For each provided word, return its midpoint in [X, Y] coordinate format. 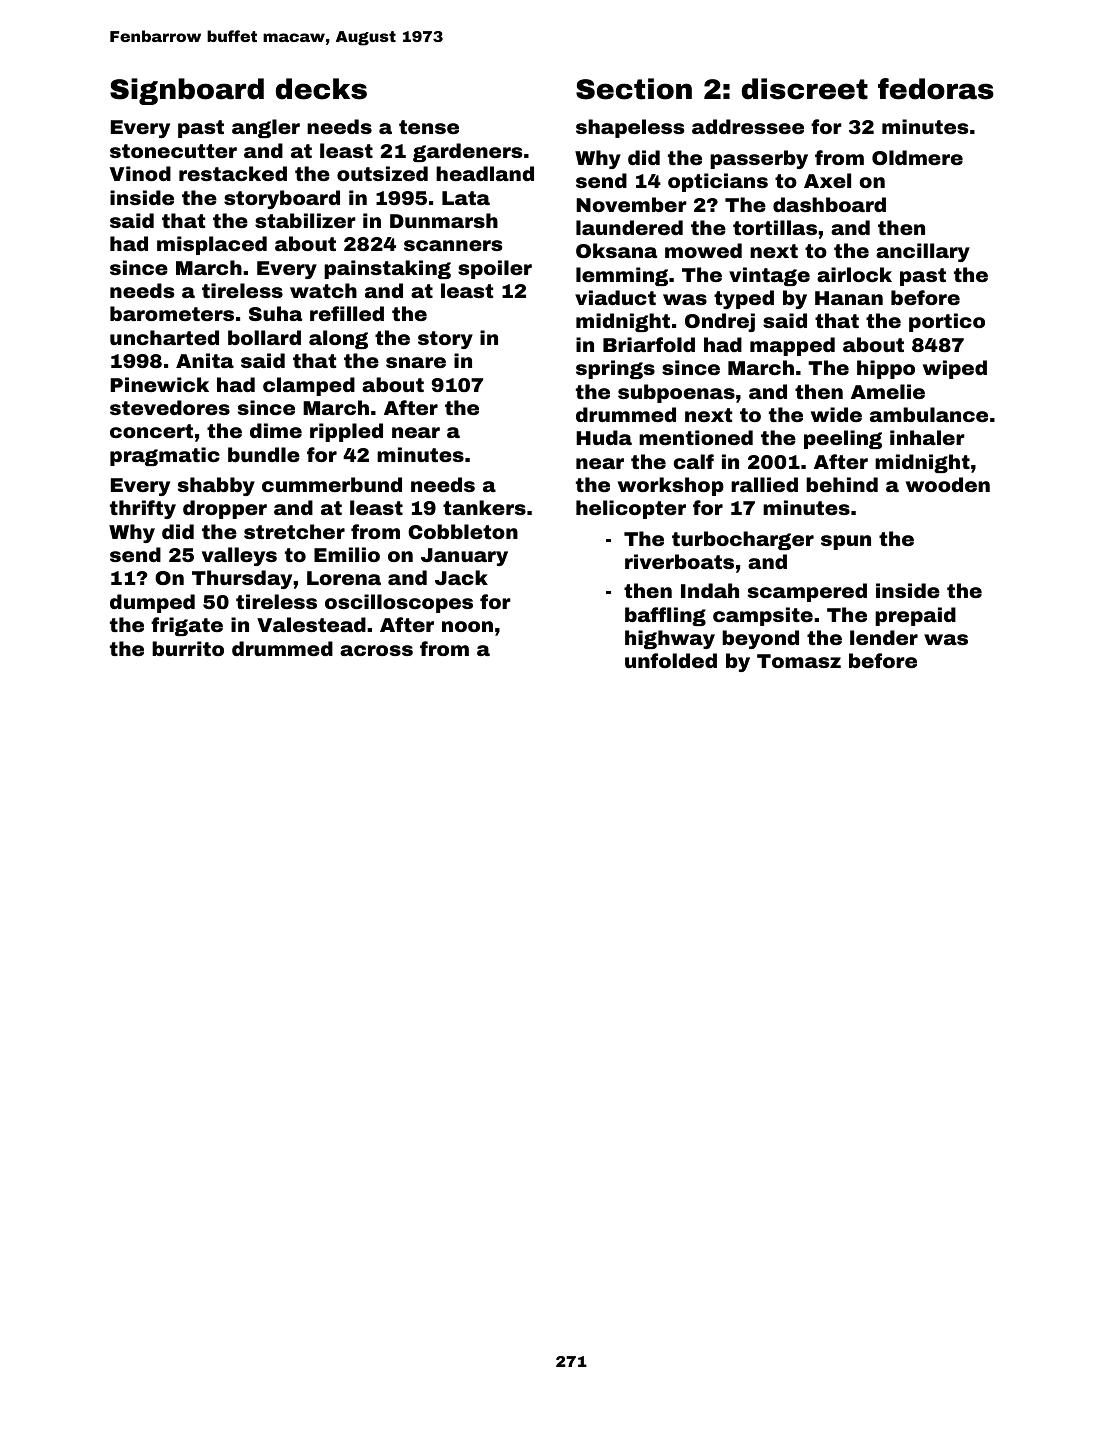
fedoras [936, 89]
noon [467, 626]
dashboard [829, 204]
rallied [764, 484]
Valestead [311, 624]
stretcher [294, 531]
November [631, 204]
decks [321, 89]
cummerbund [332, 484]
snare [416, 362]
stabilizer [305, 220]
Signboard [187, 91]
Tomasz [799, 661]
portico [947, 322]
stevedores [170, 407]
